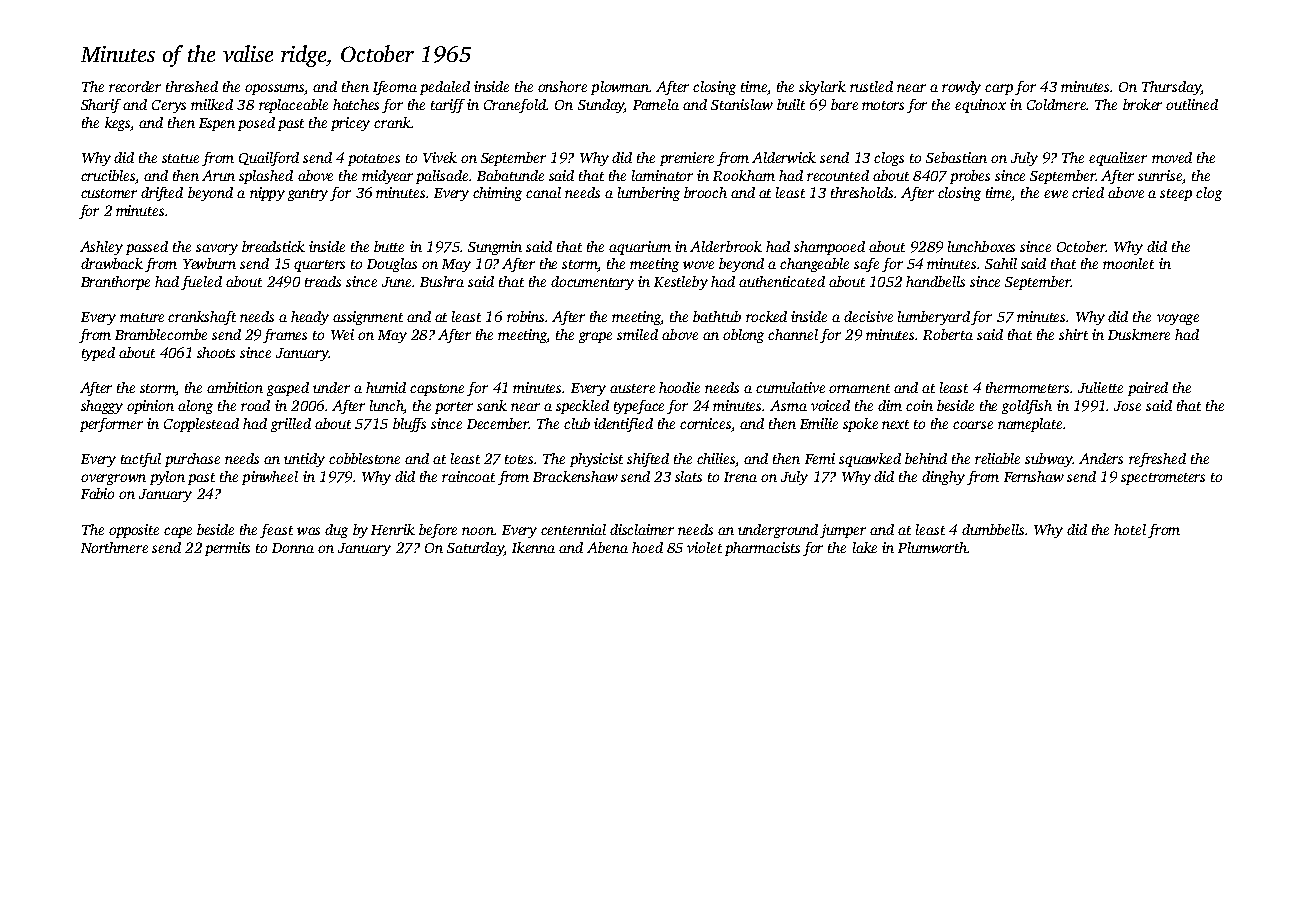 Image resolution: width=1308 pixels, height=924 pixels. I want to click on Northmere, so click(114, 547).
